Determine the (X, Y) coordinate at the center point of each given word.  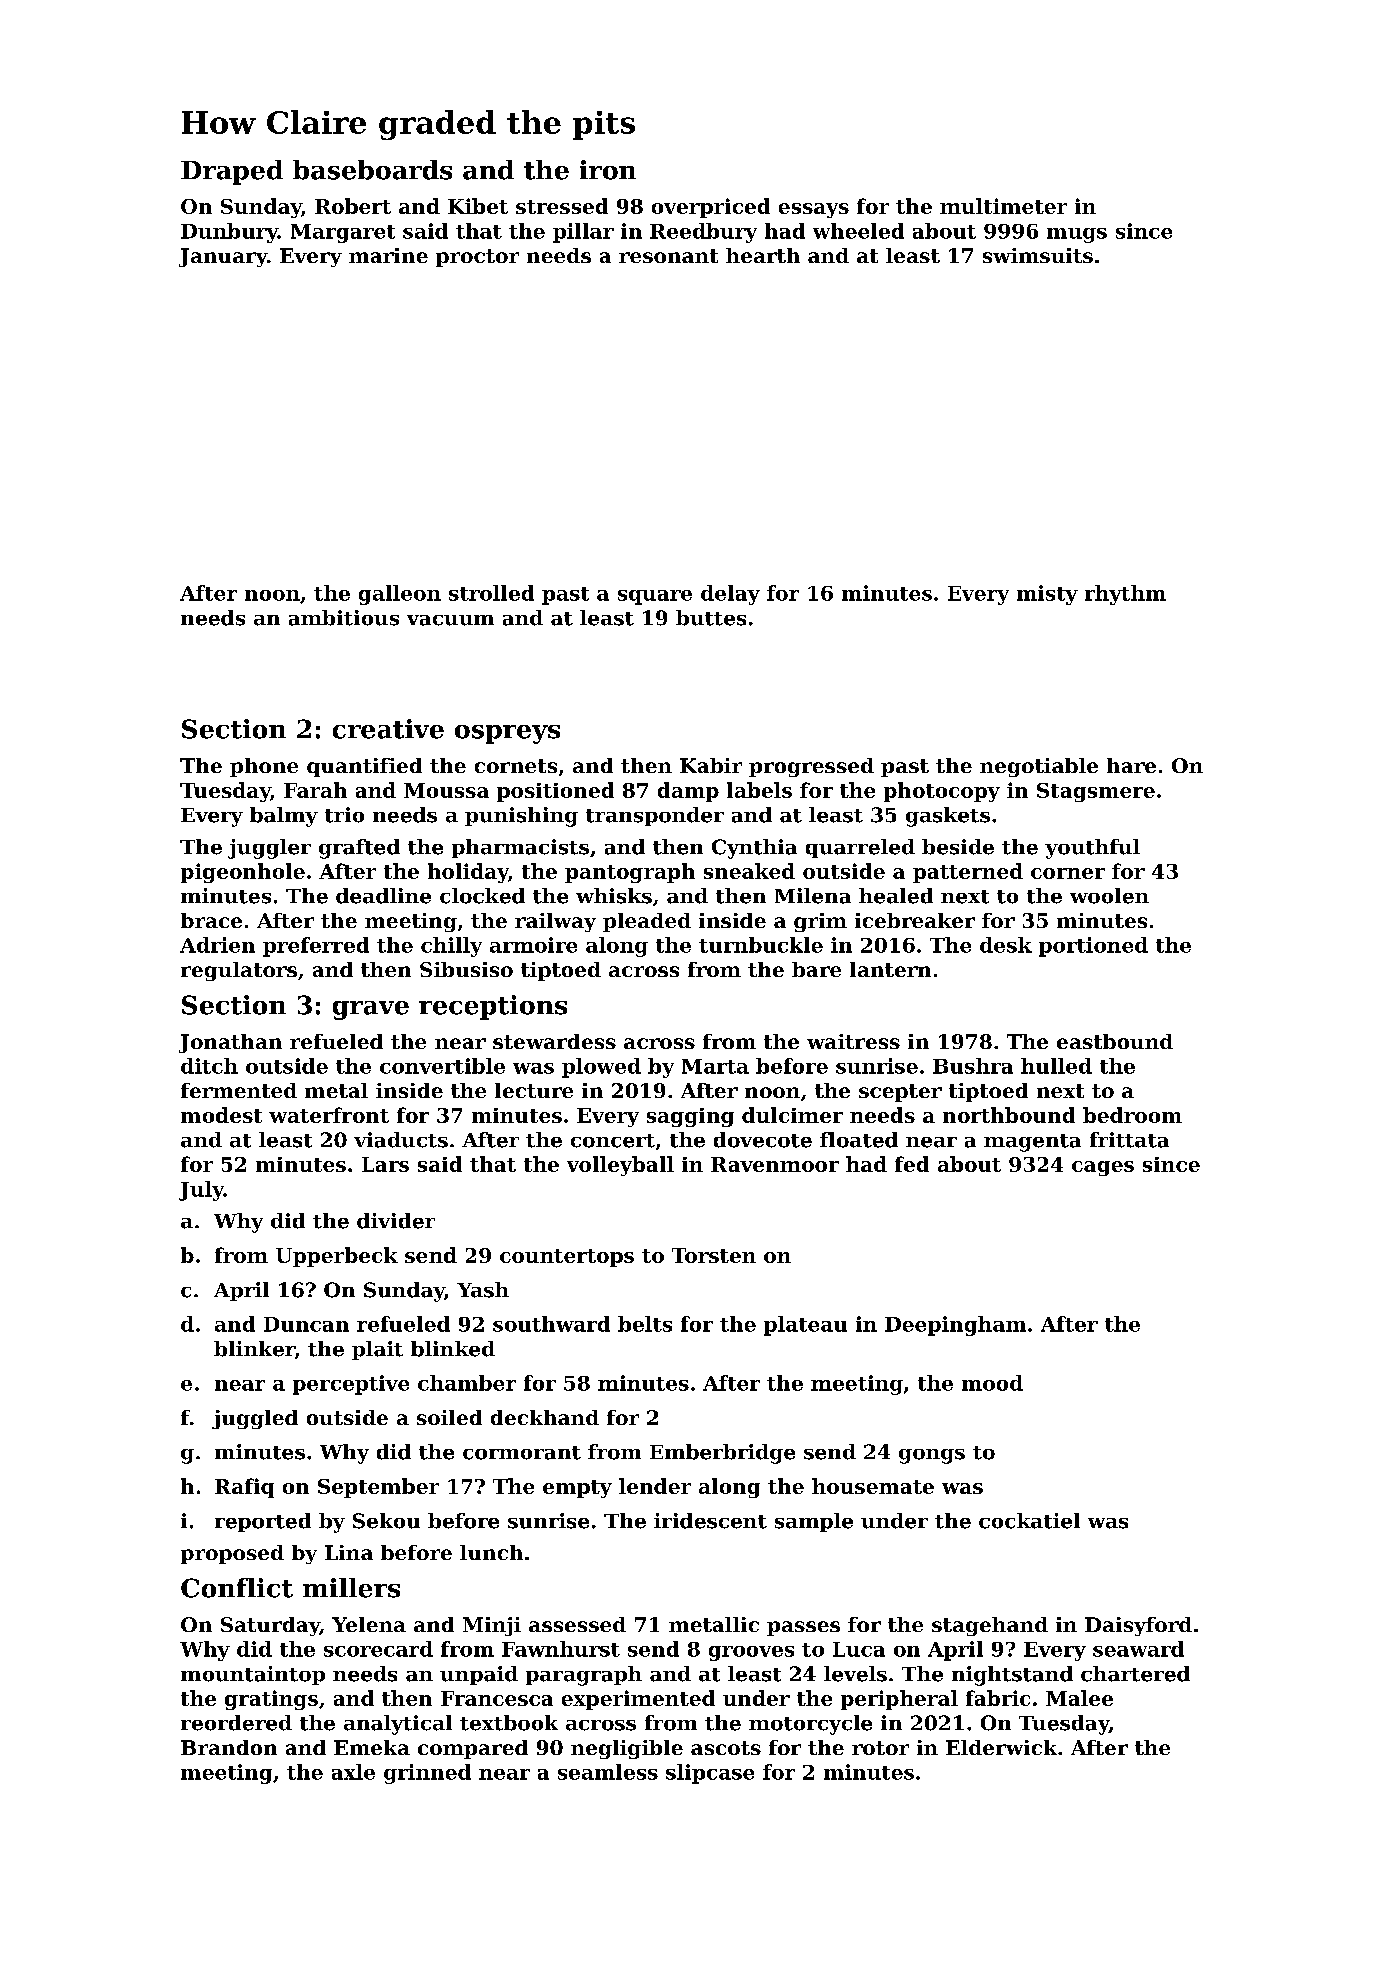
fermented (239, 1090)
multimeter (1003, 206)
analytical (398, 1725)
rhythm (1125, 595)
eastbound (1115, 1041)
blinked (453, 1349)
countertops (567, 1258)
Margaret (343, 233)
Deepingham (955, 1326)
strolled (491, 593)
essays (814, 210)
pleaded (647, 922)
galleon (400, 595)
